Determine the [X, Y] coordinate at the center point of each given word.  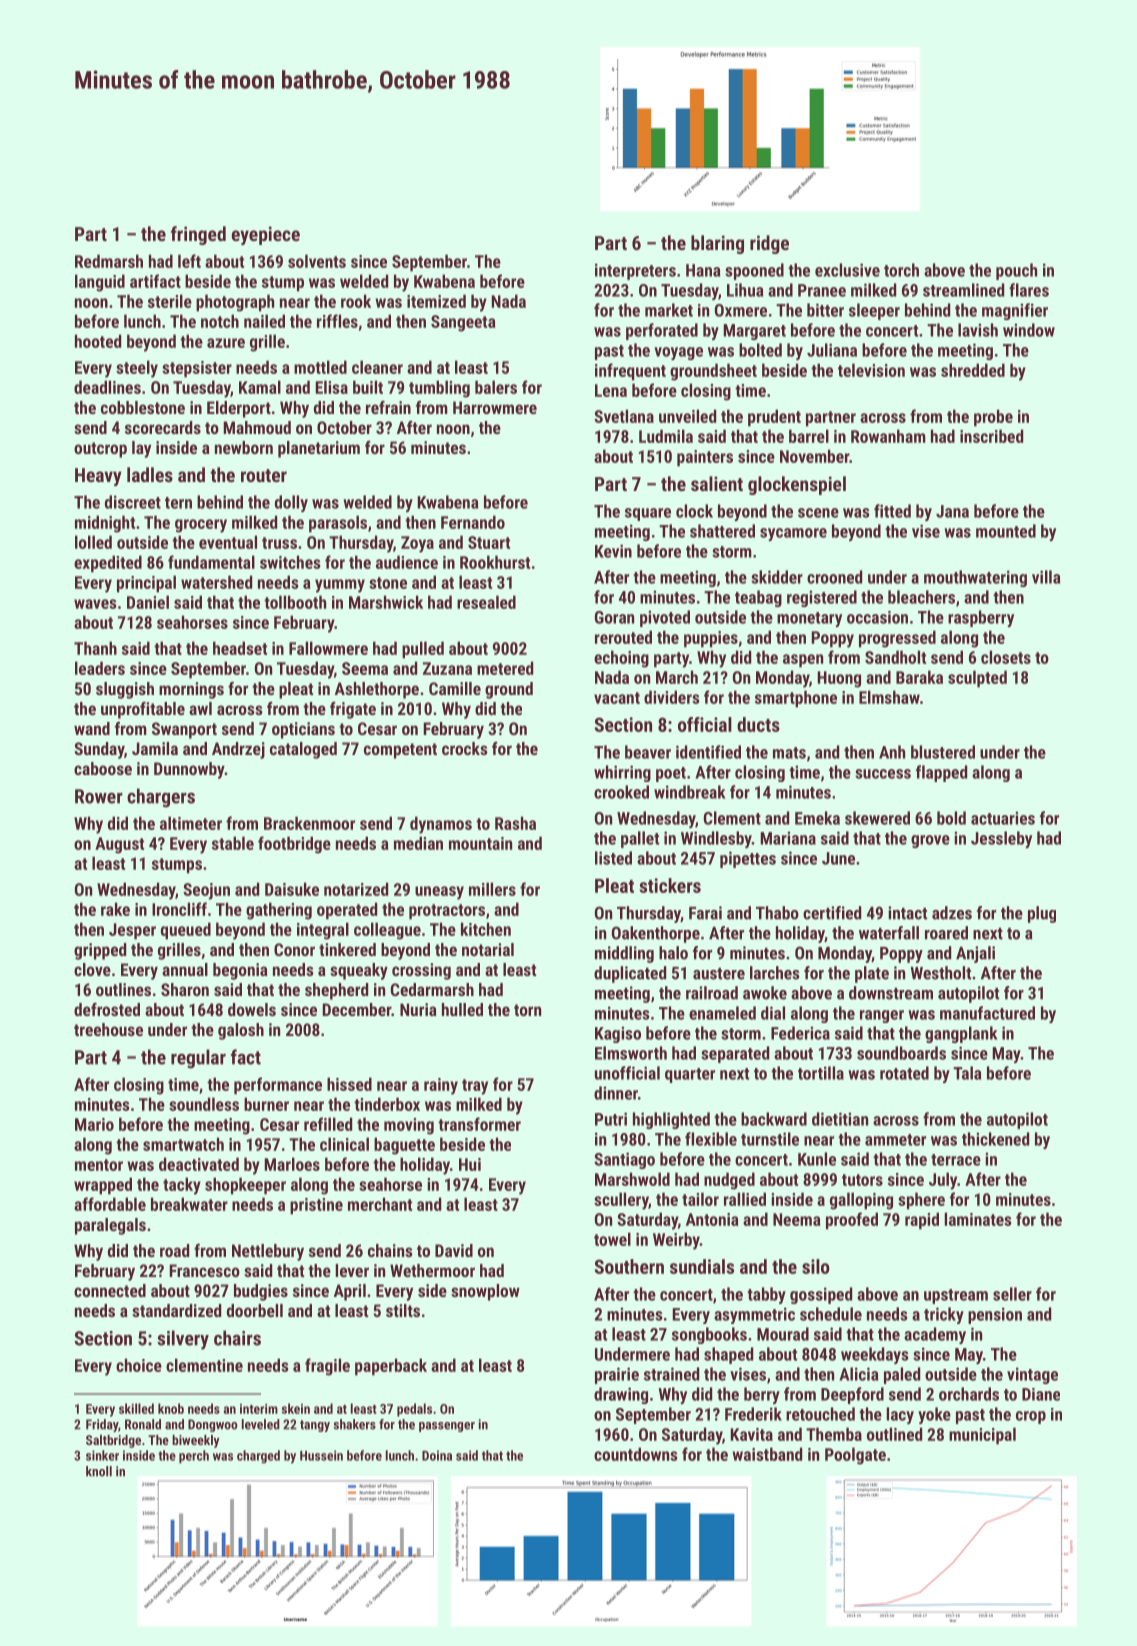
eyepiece [266, 235]
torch [901, 270]
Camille [455, 688]
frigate [353, 710]
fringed [198, 235]
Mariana [788, 838]
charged [258, 1457]
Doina [437, 1455]
